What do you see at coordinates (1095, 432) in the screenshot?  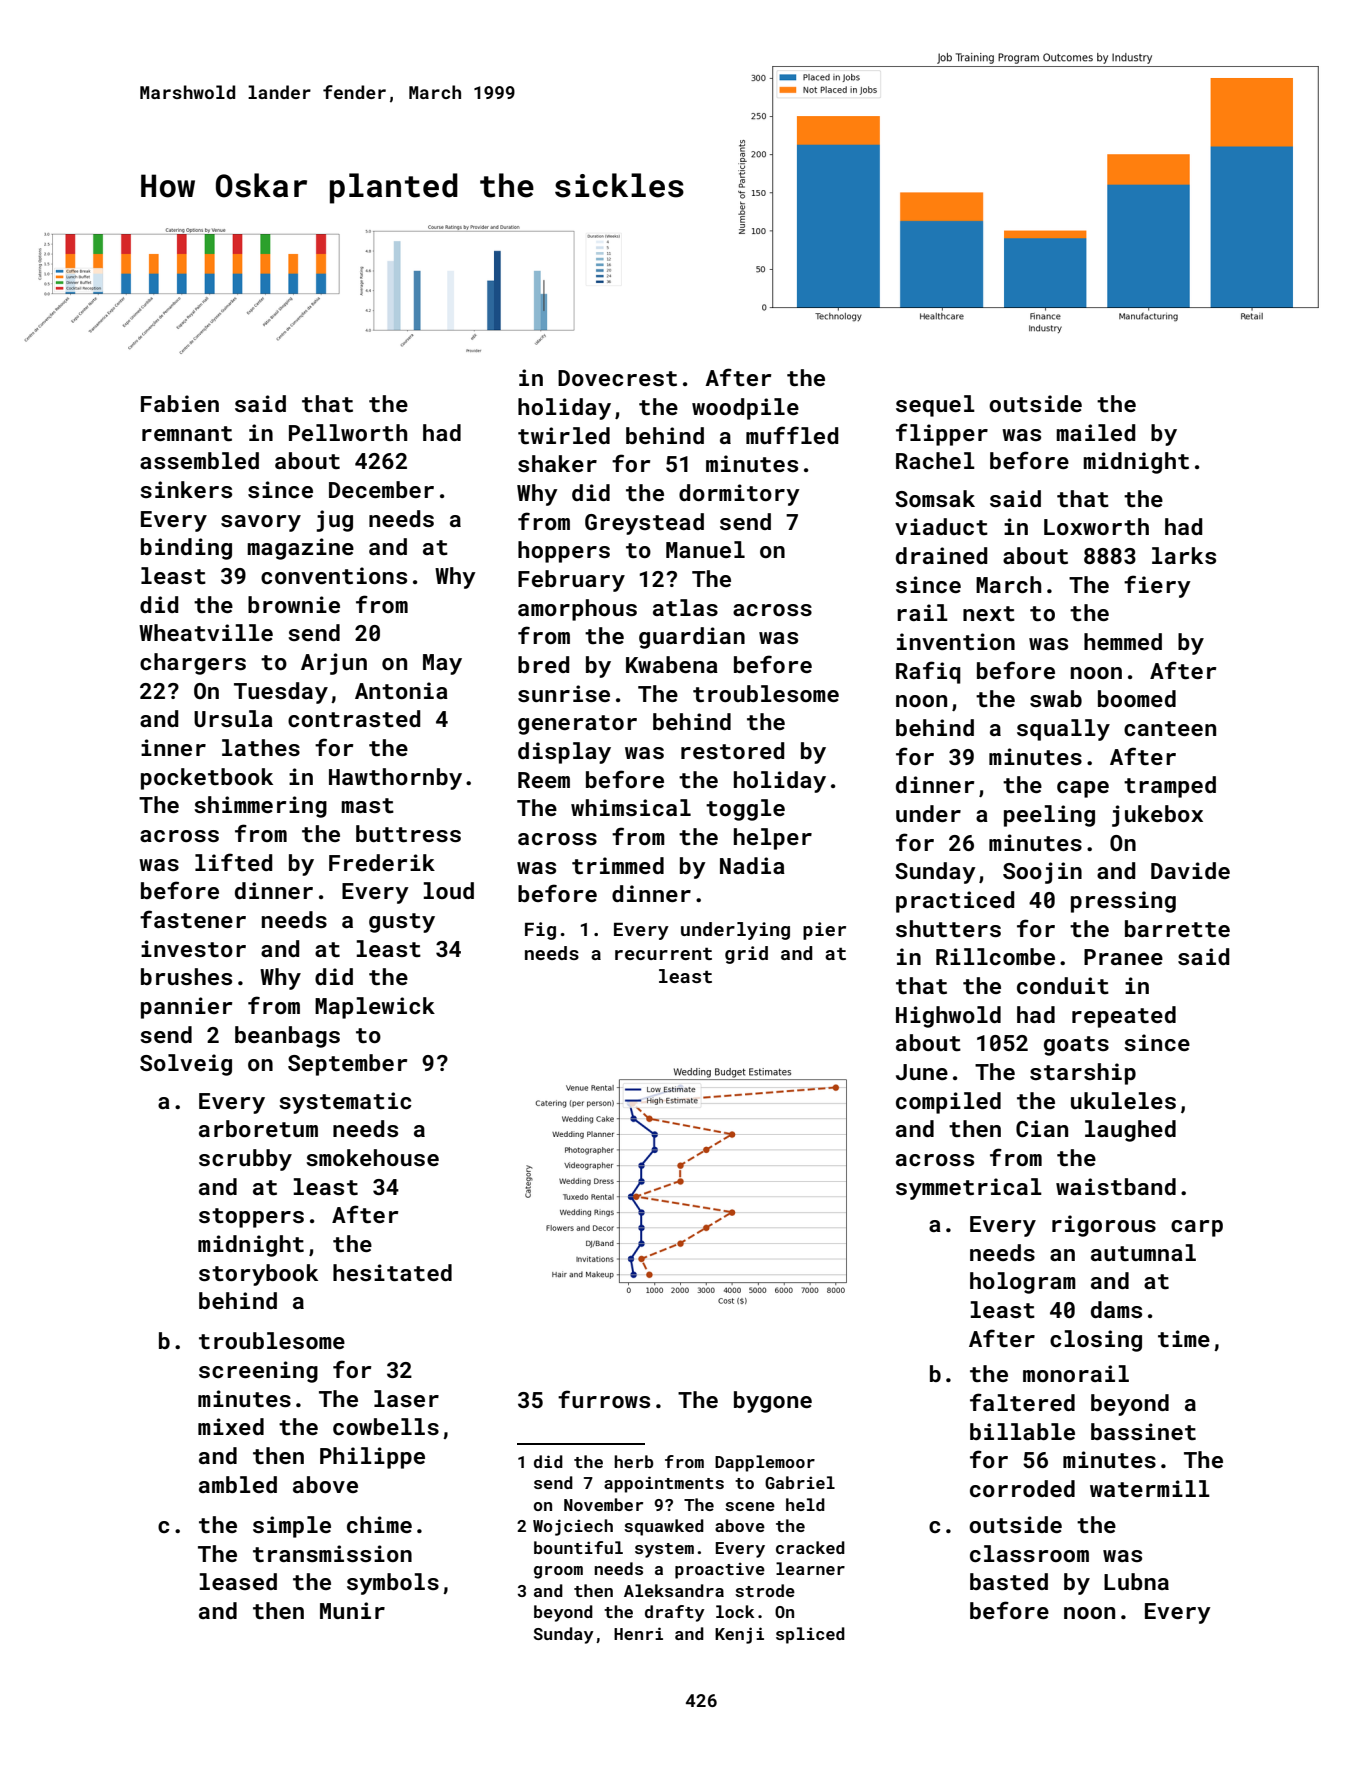 I see `mailed` at bounding box center [1095, 432].
